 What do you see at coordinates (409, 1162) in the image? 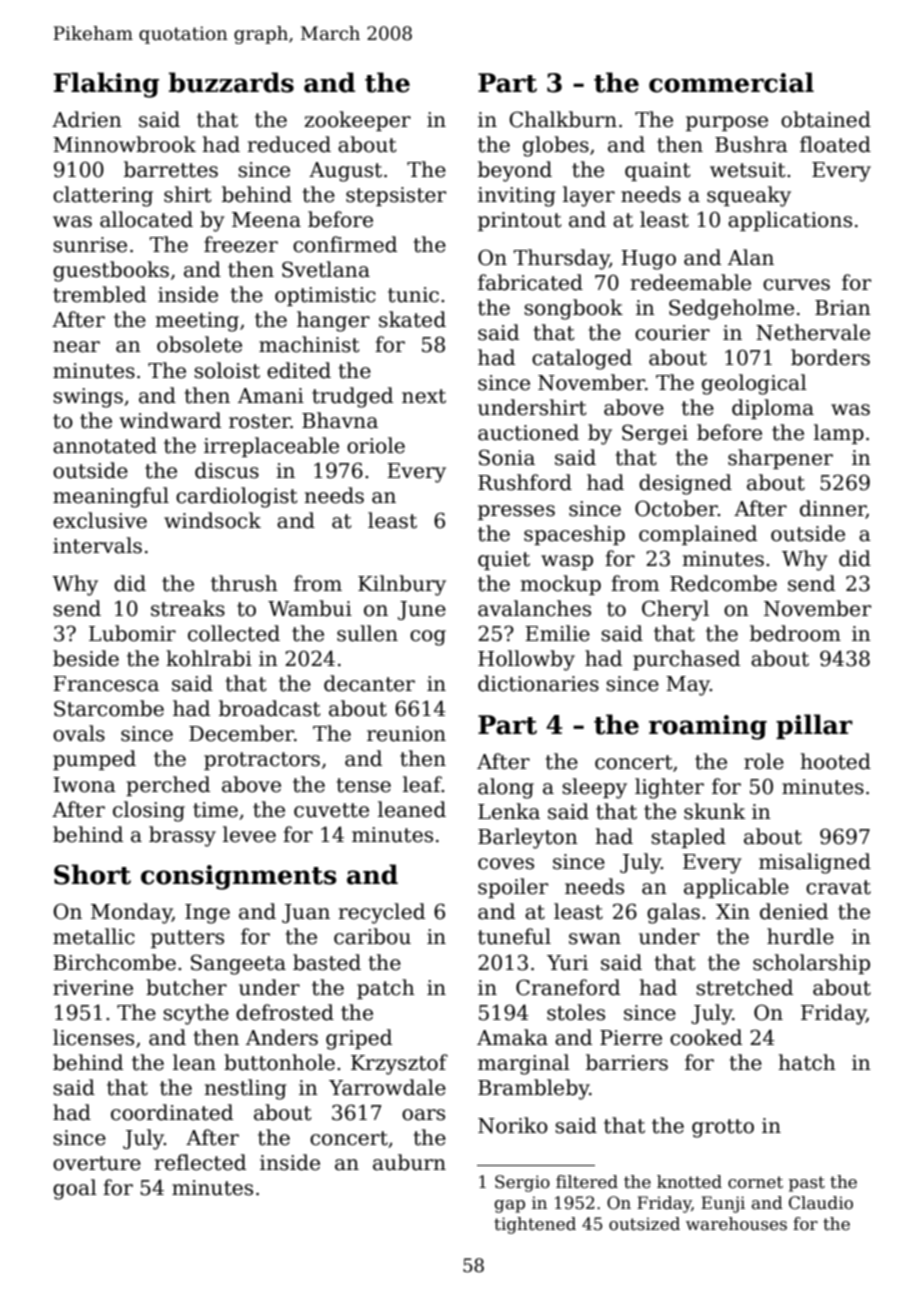
I see `auburn` at bounding box center [409, 1162].
